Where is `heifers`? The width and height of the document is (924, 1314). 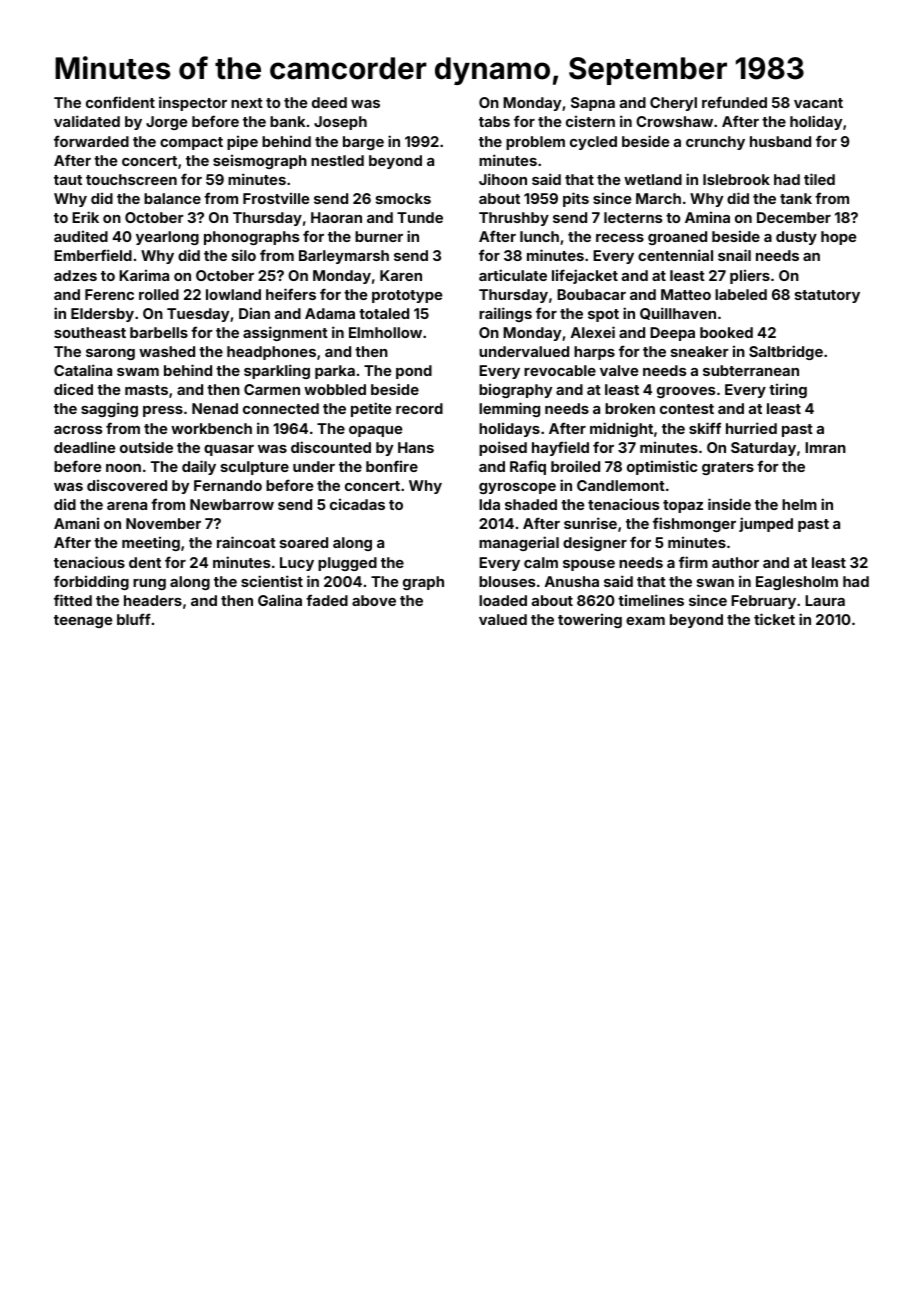
heifers is located at coordinates (291, 294).
